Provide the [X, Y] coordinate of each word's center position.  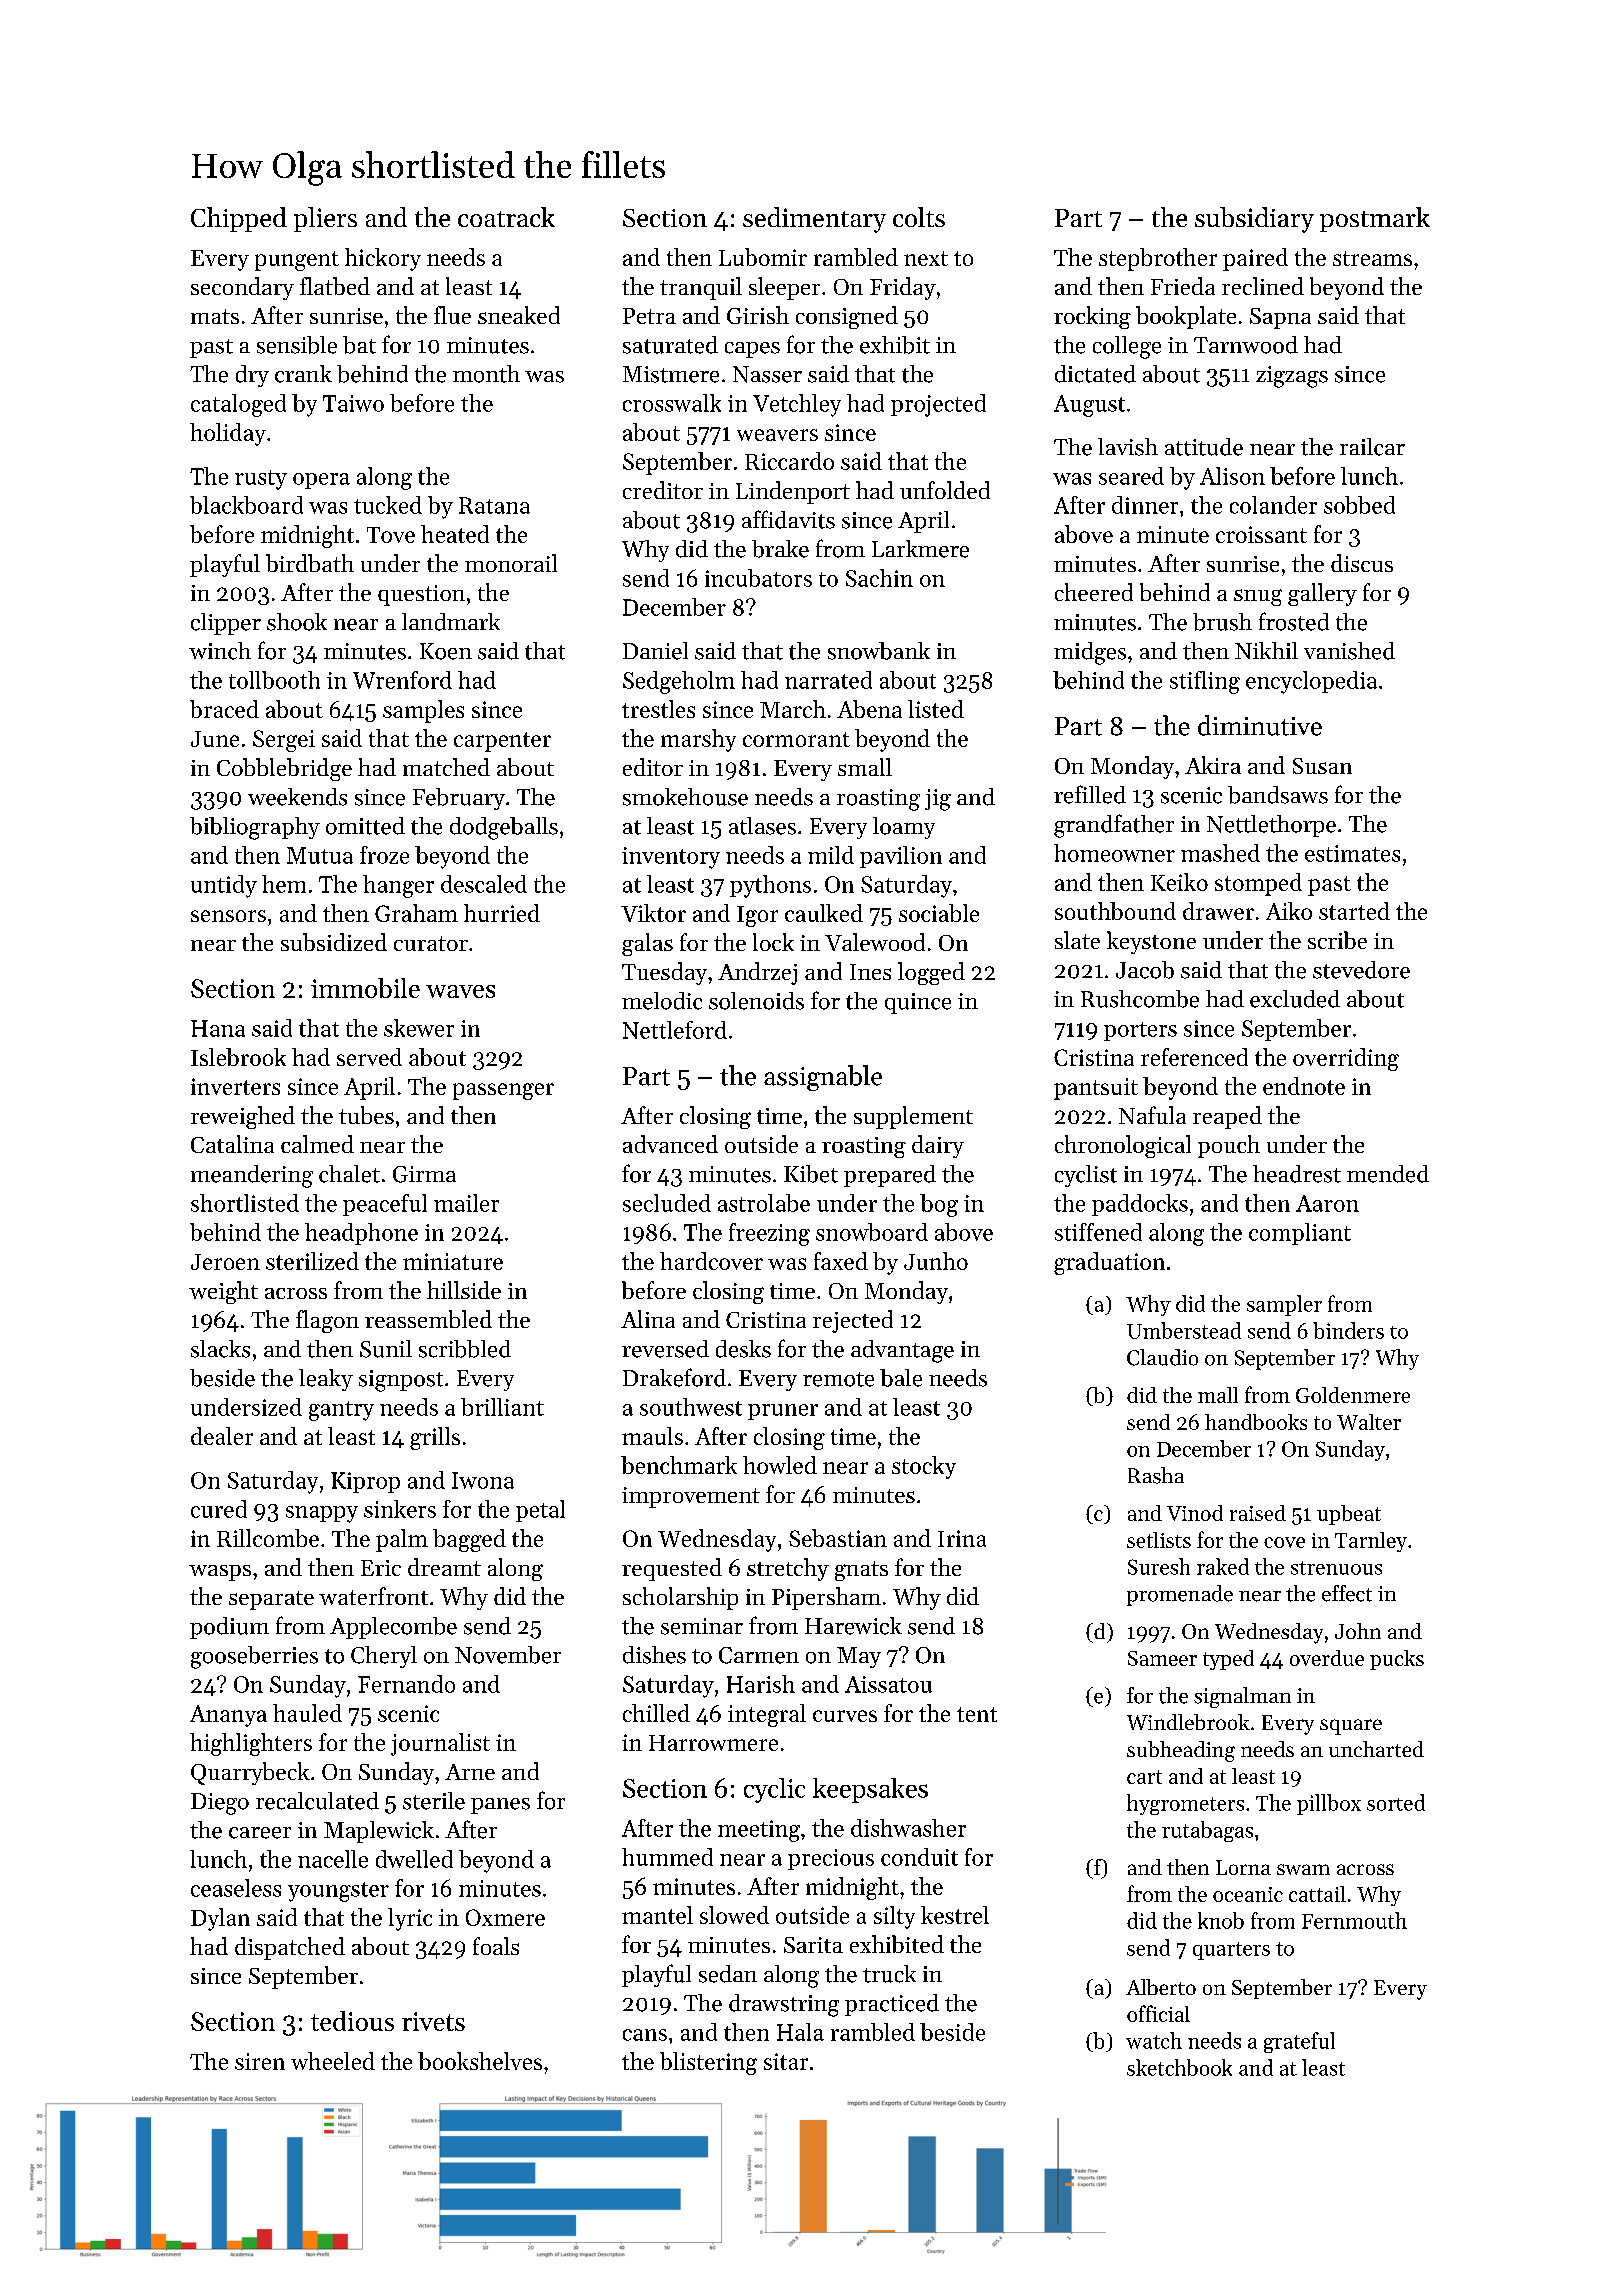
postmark [1375, 219]
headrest [1297, 1174]
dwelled [414, 1859]
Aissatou [888, 1684]
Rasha [1156, 1475]
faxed [841, 1261]
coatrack [506, 217]
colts [919, 217]
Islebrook [238, 1057]
